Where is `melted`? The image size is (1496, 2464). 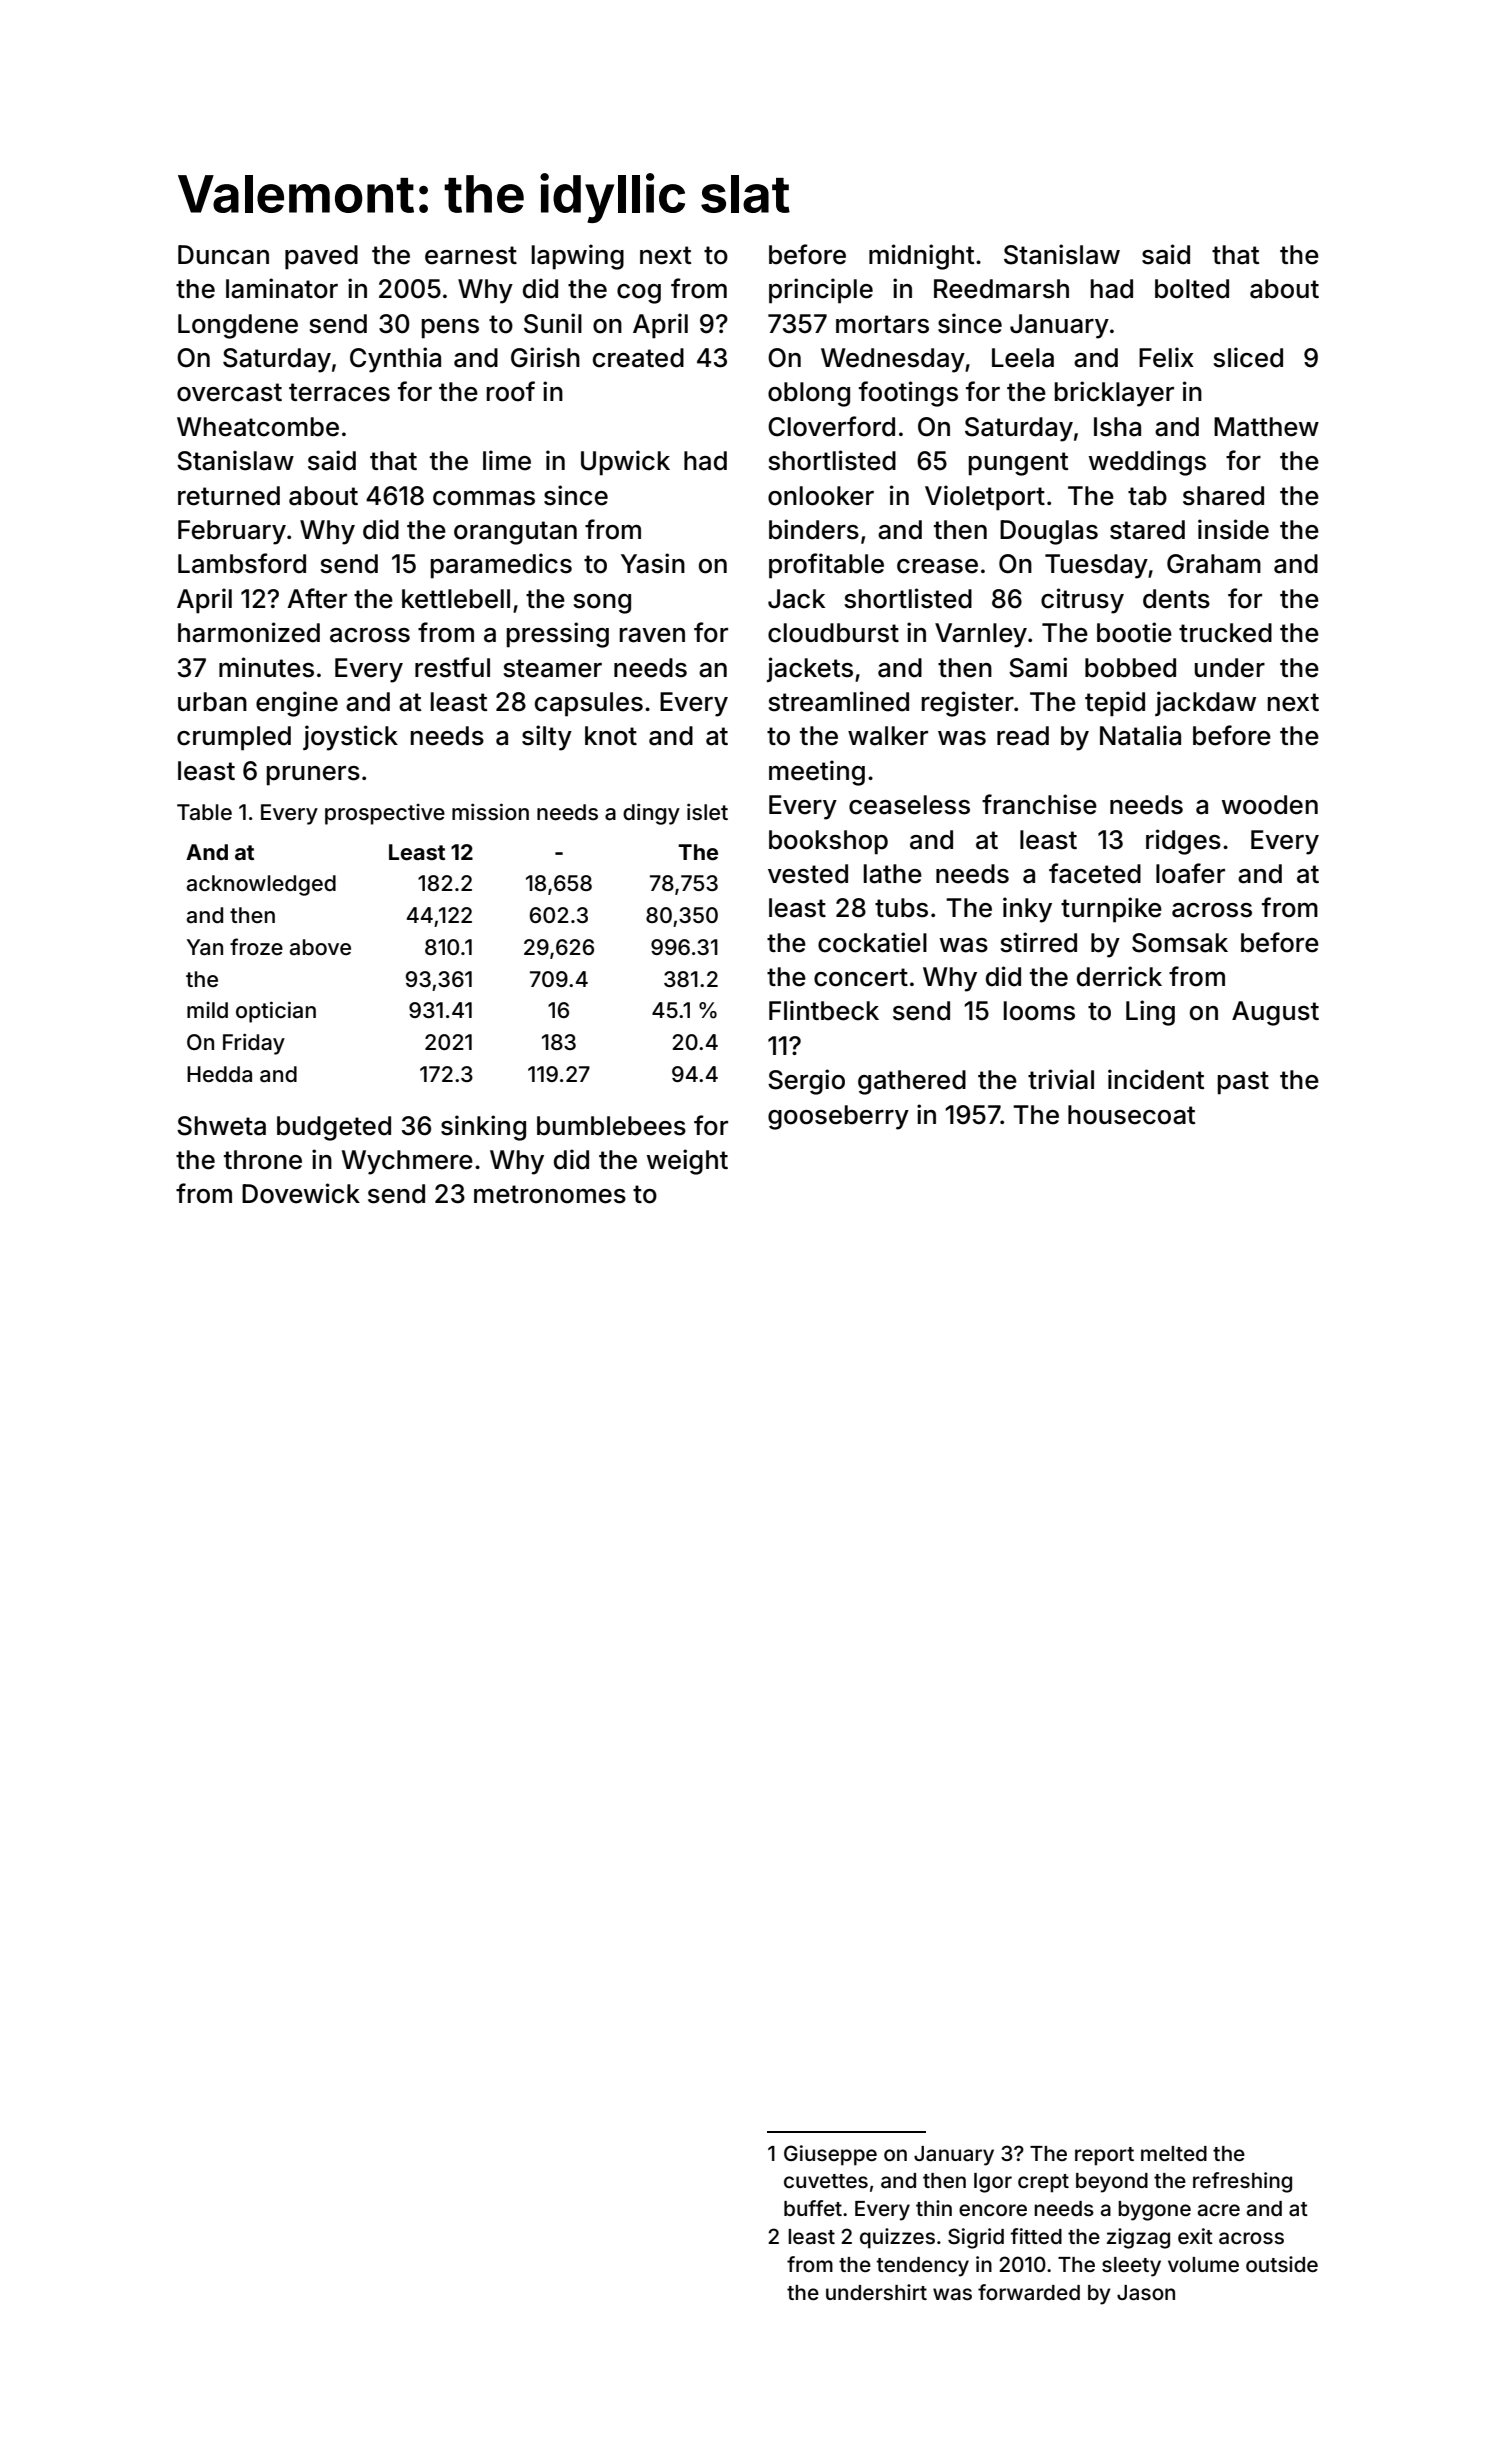 melted is located at coordinates (1174, 2153).
